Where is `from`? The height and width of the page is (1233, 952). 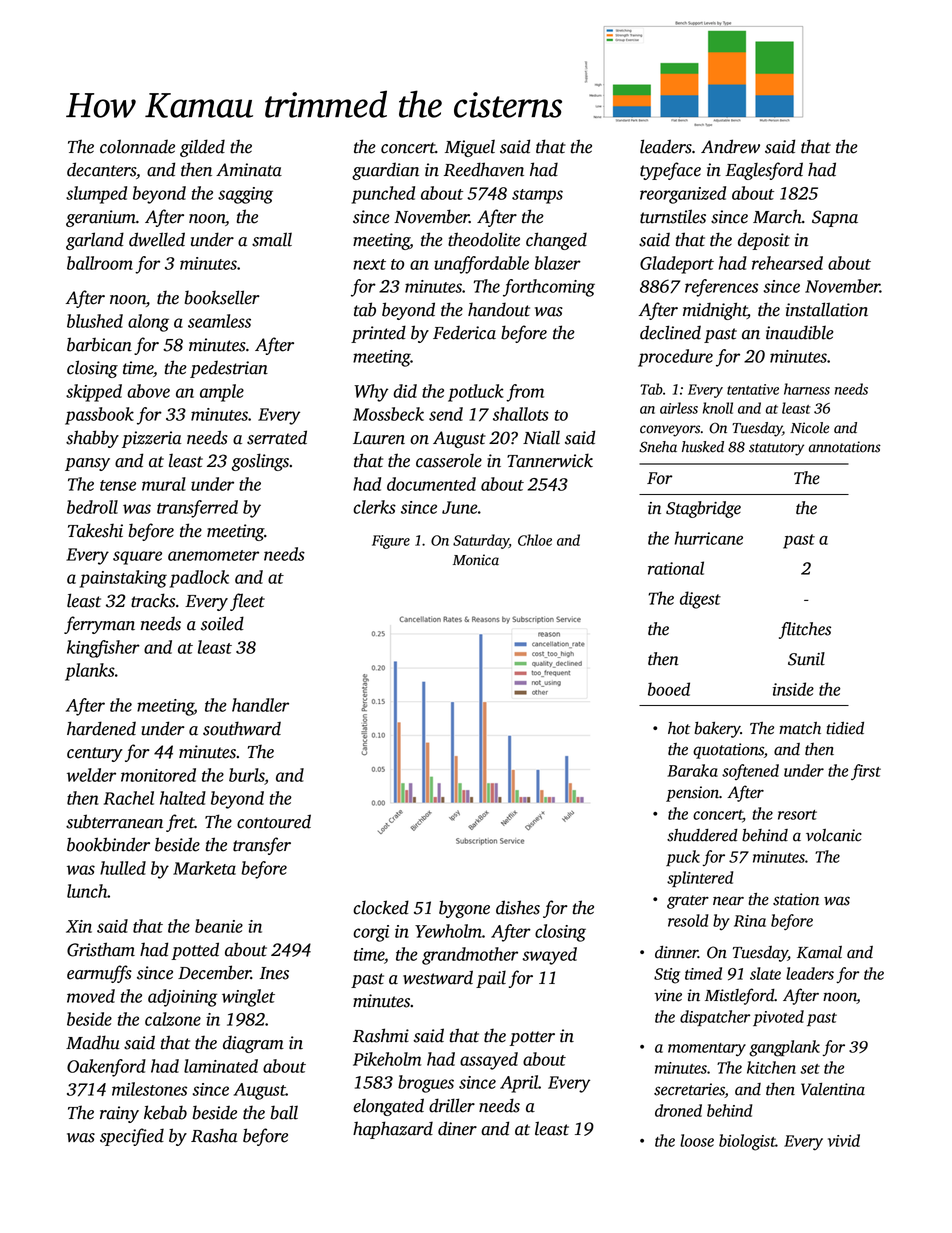 from is located at coordinates (525, 393).
